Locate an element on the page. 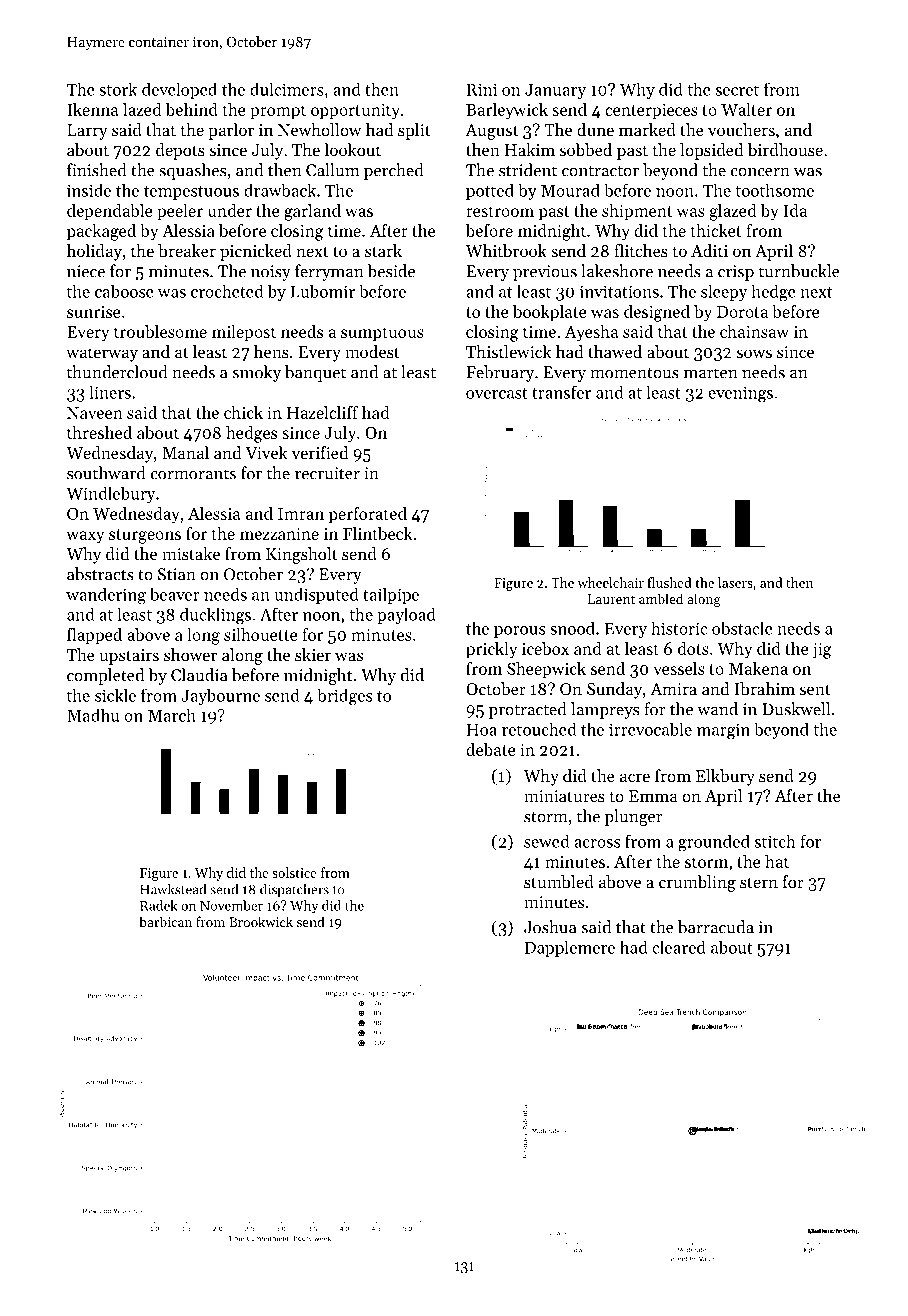  secret is located at coordinates (737, 90).
